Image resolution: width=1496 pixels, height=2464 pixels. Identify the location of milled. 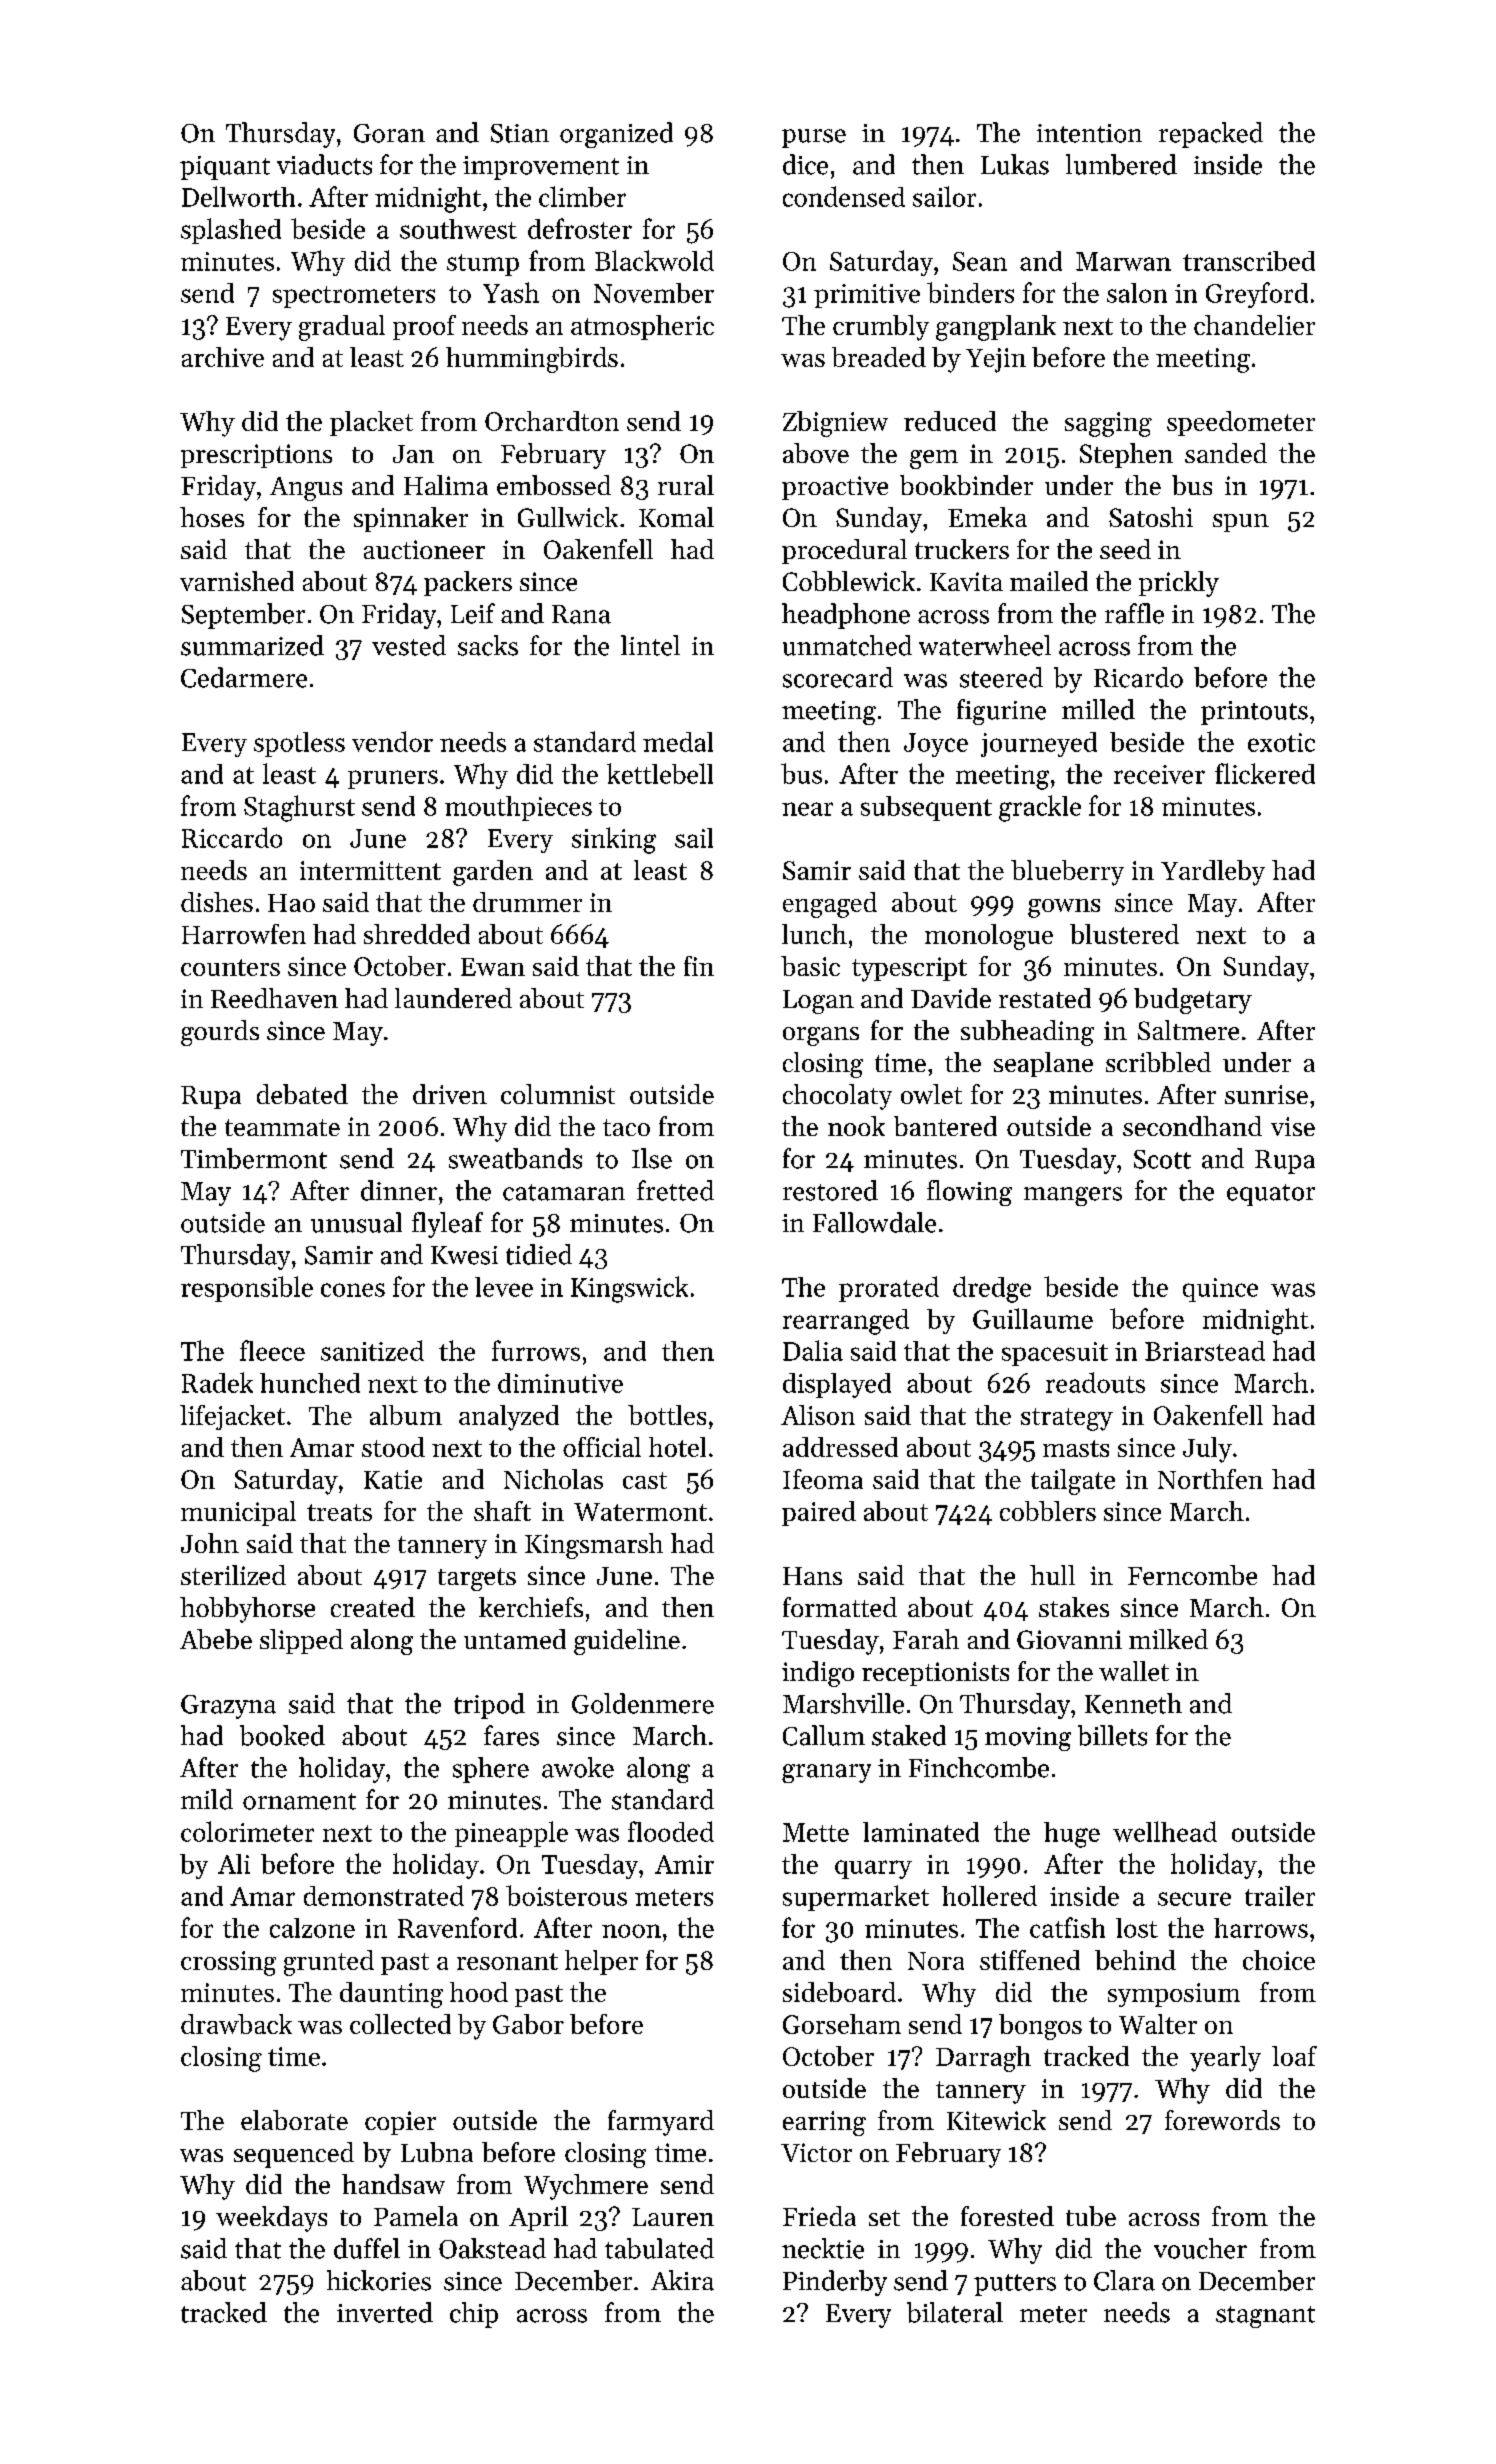
(1098, 709).
